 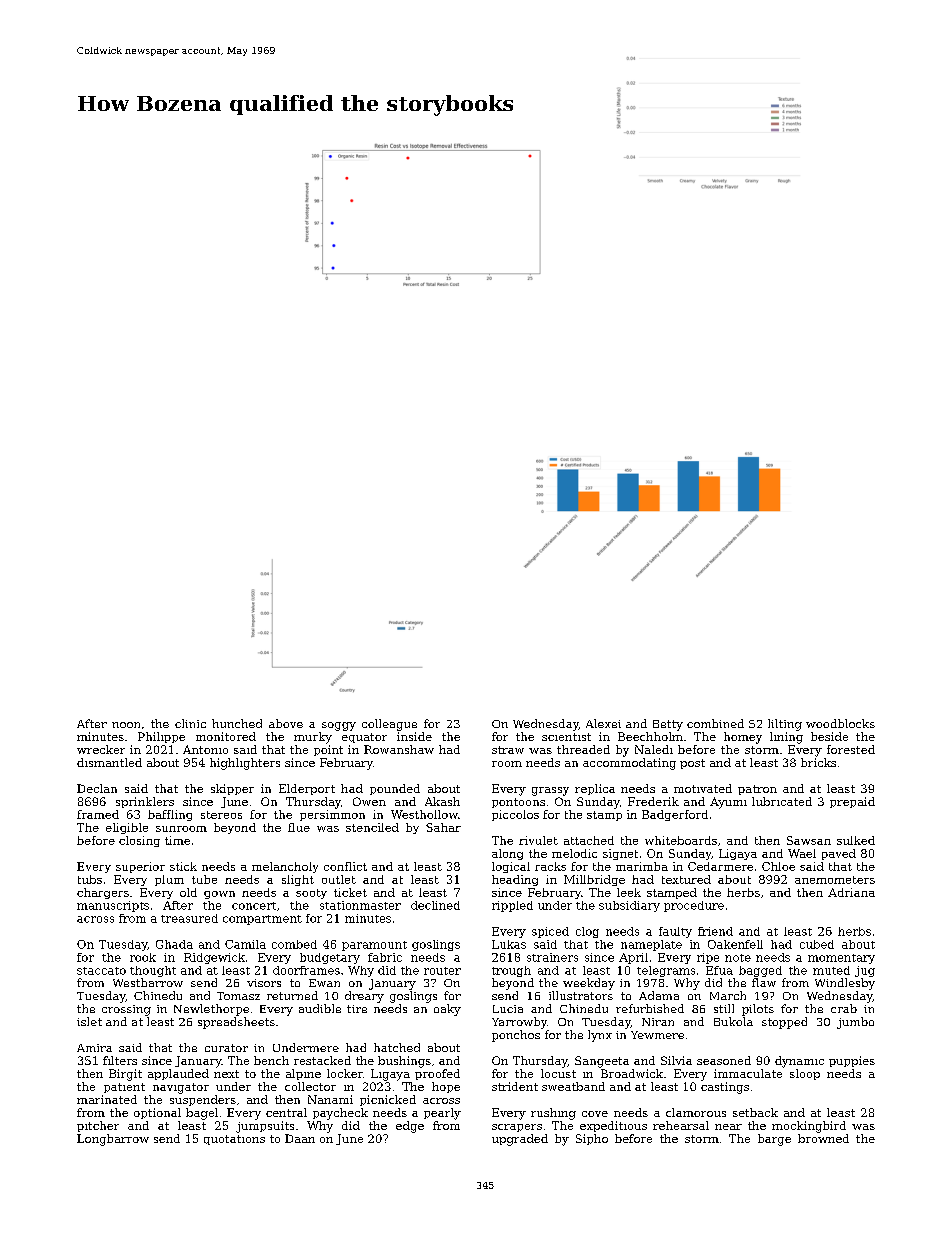 I want to click on barge, so click(x=774, y=1140).
